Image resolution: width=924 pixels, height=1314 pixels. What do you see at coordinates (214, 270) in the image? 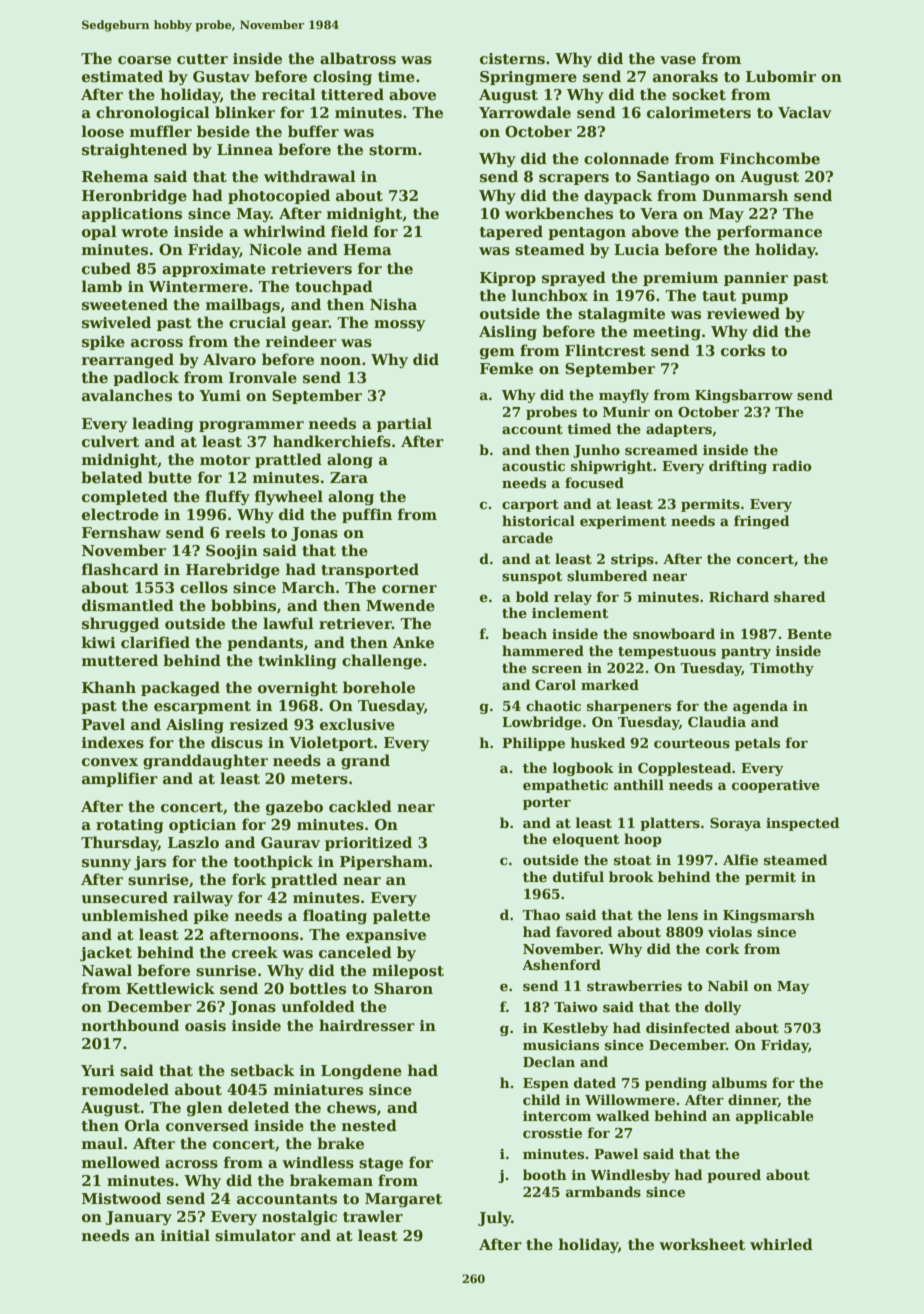
I see `approximate` at bounding box center [214, 270].
